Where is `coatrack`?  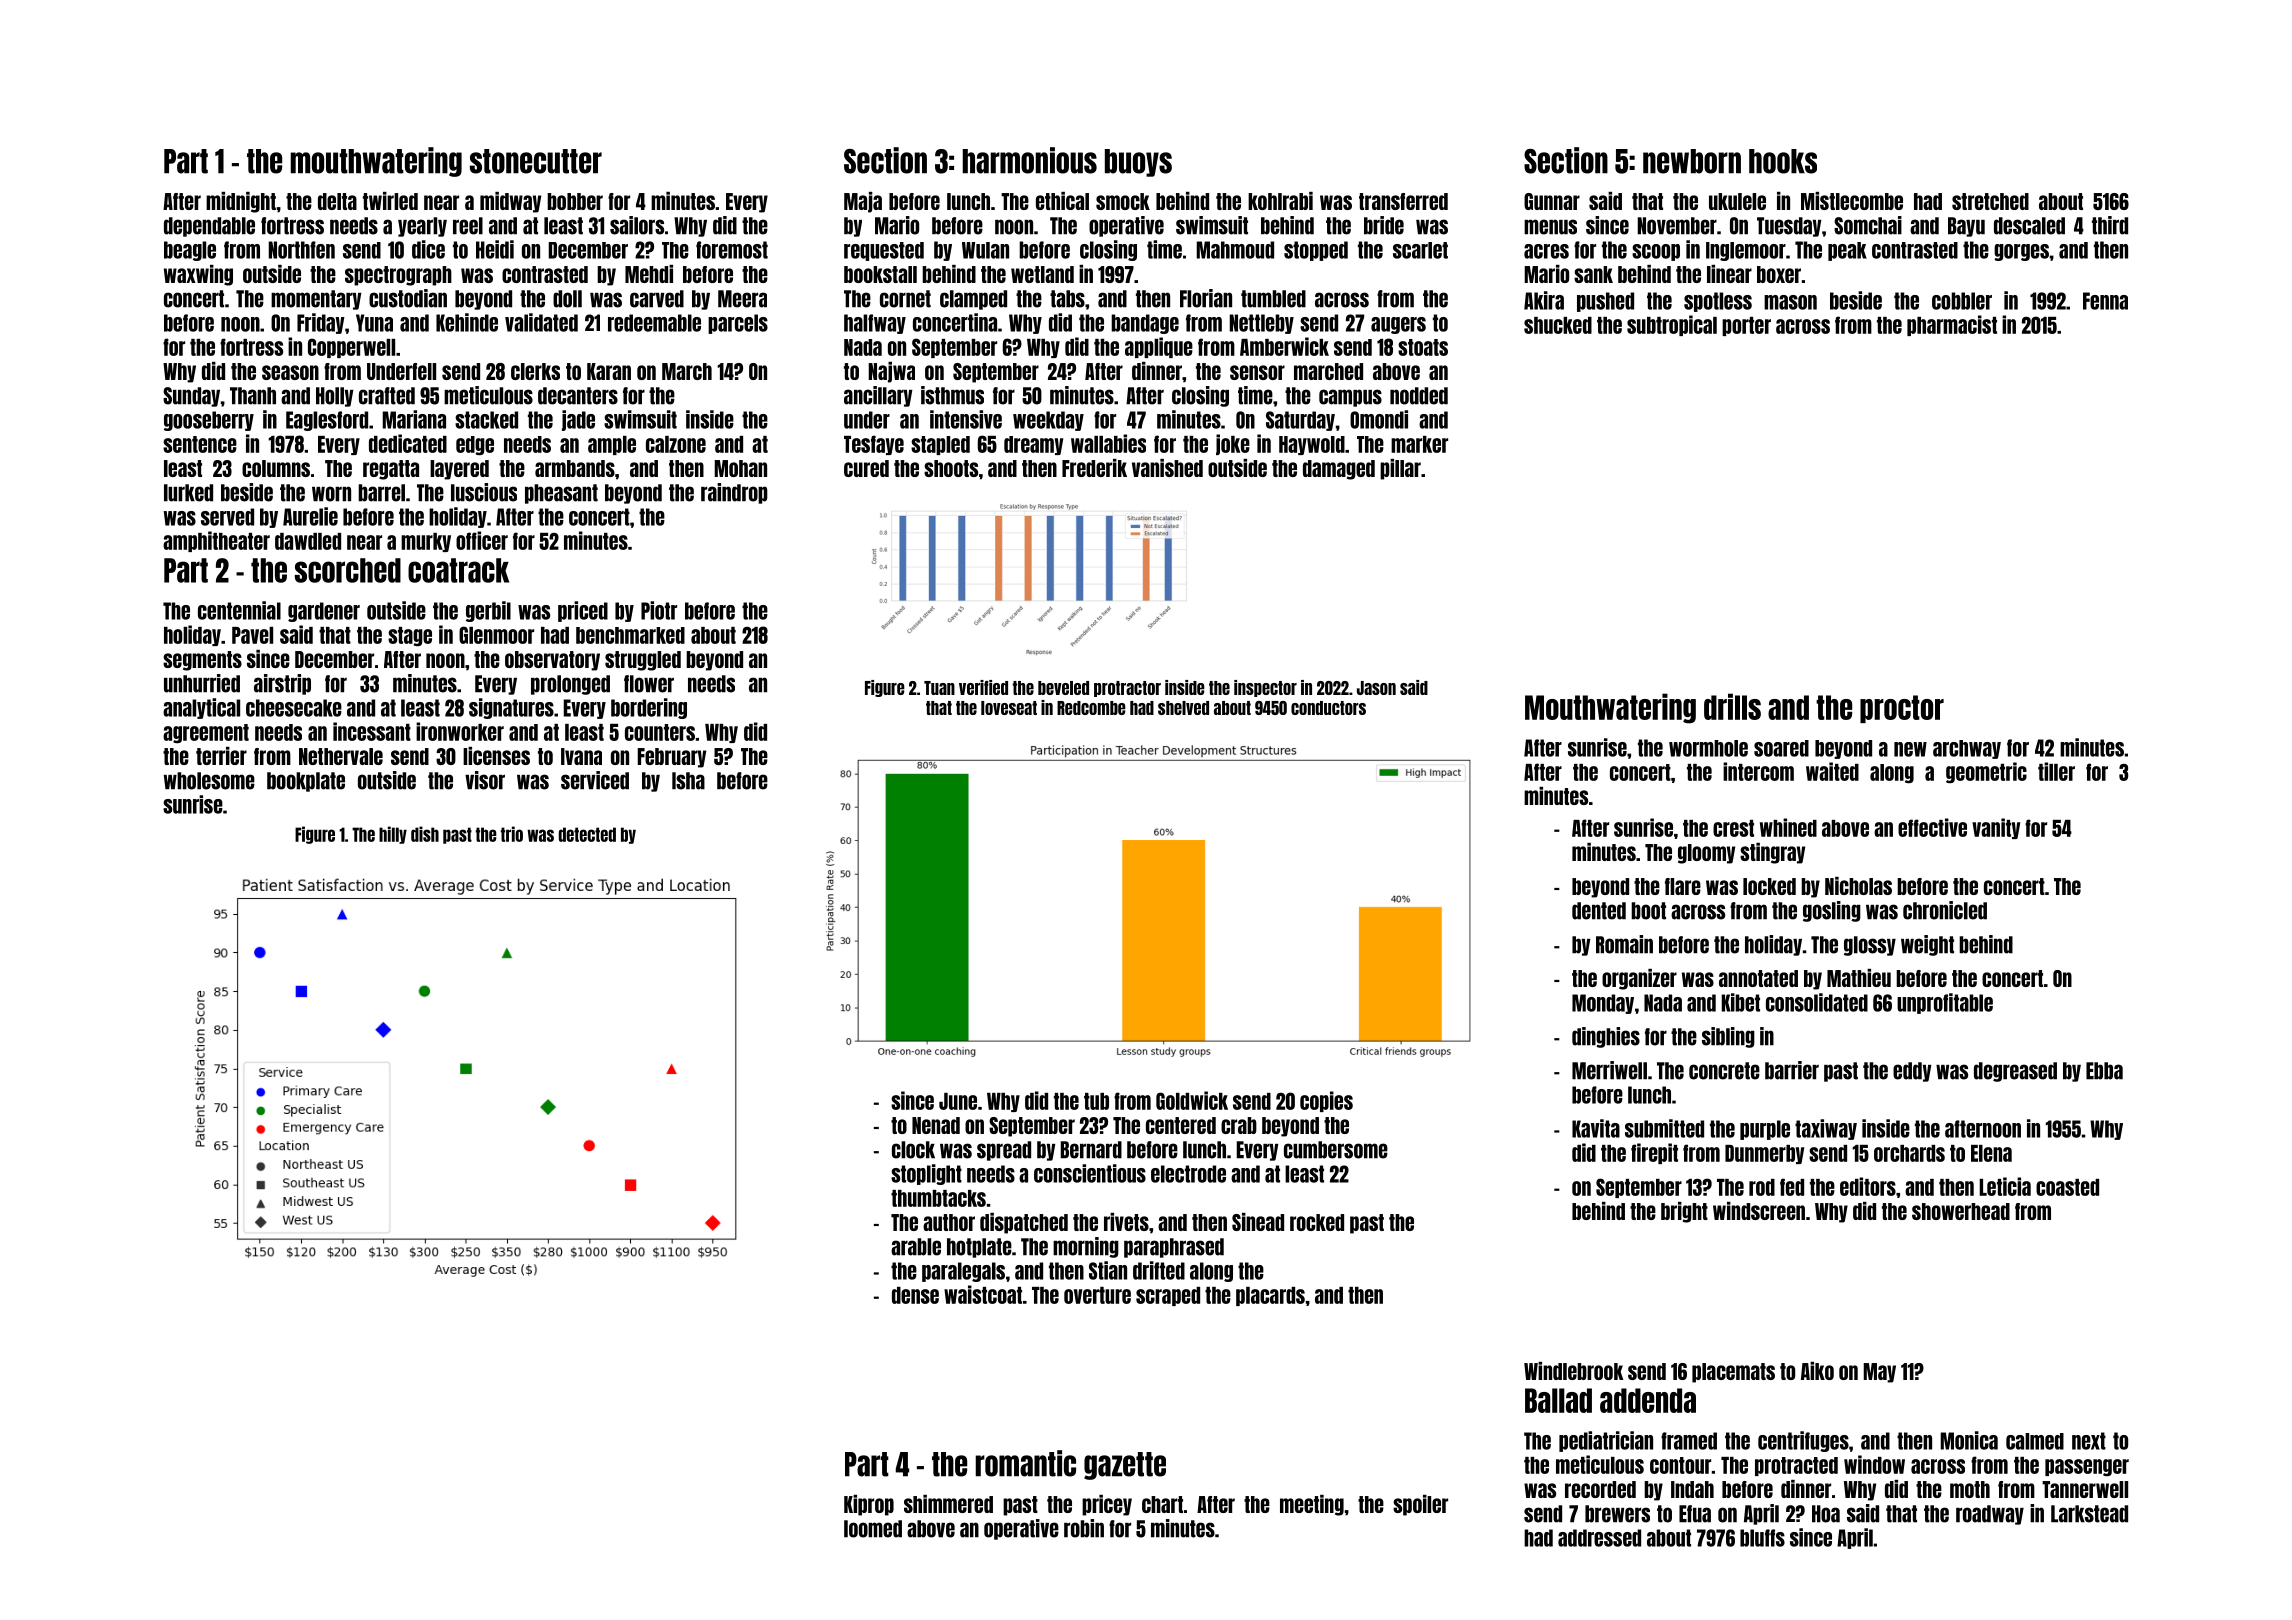 coatrack is located at coordinates (458, 570).
